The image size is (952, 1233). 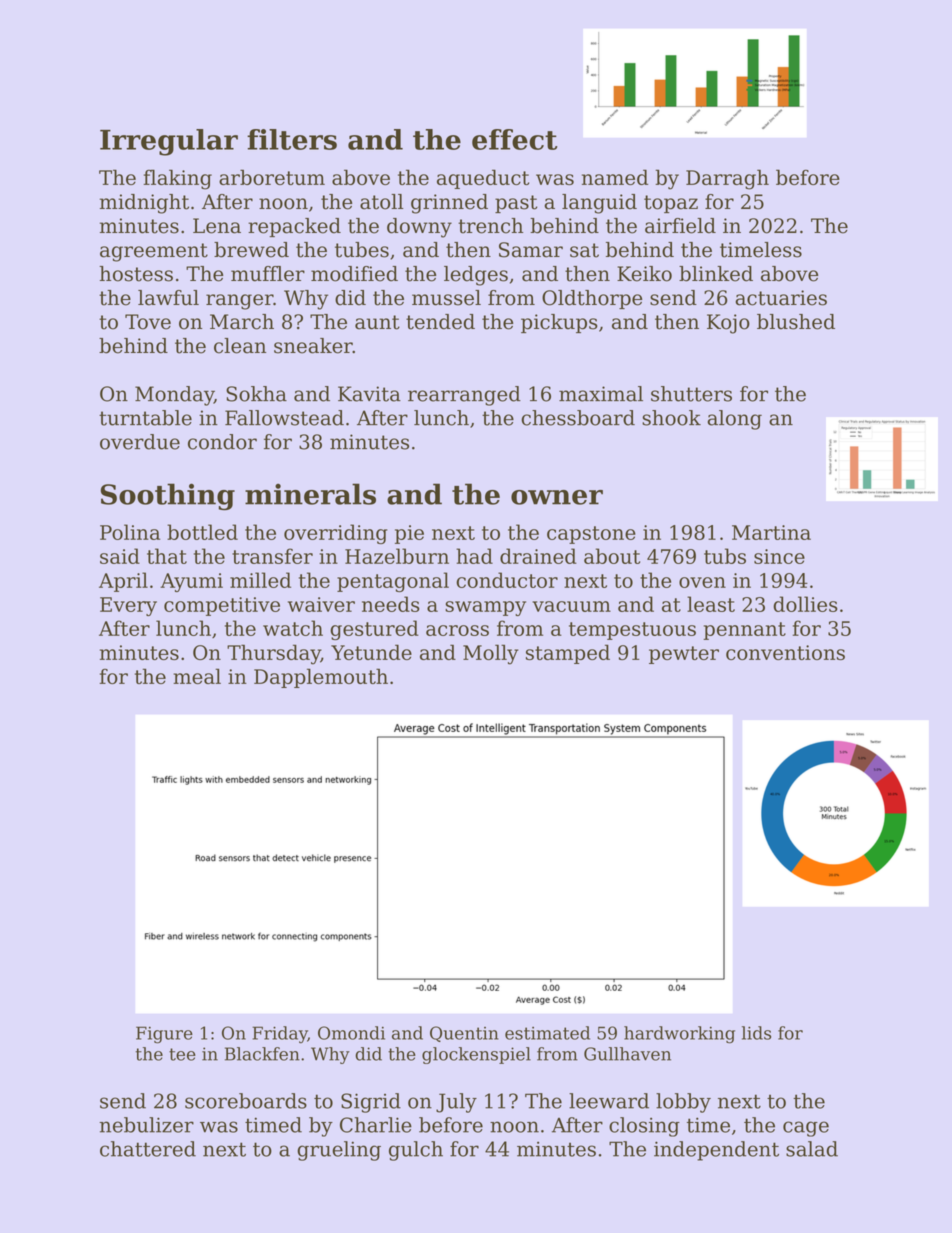 What do you see at coordinates (128, 606) in the screenshot?
I see `Every` at bounding box center [128, 606].
